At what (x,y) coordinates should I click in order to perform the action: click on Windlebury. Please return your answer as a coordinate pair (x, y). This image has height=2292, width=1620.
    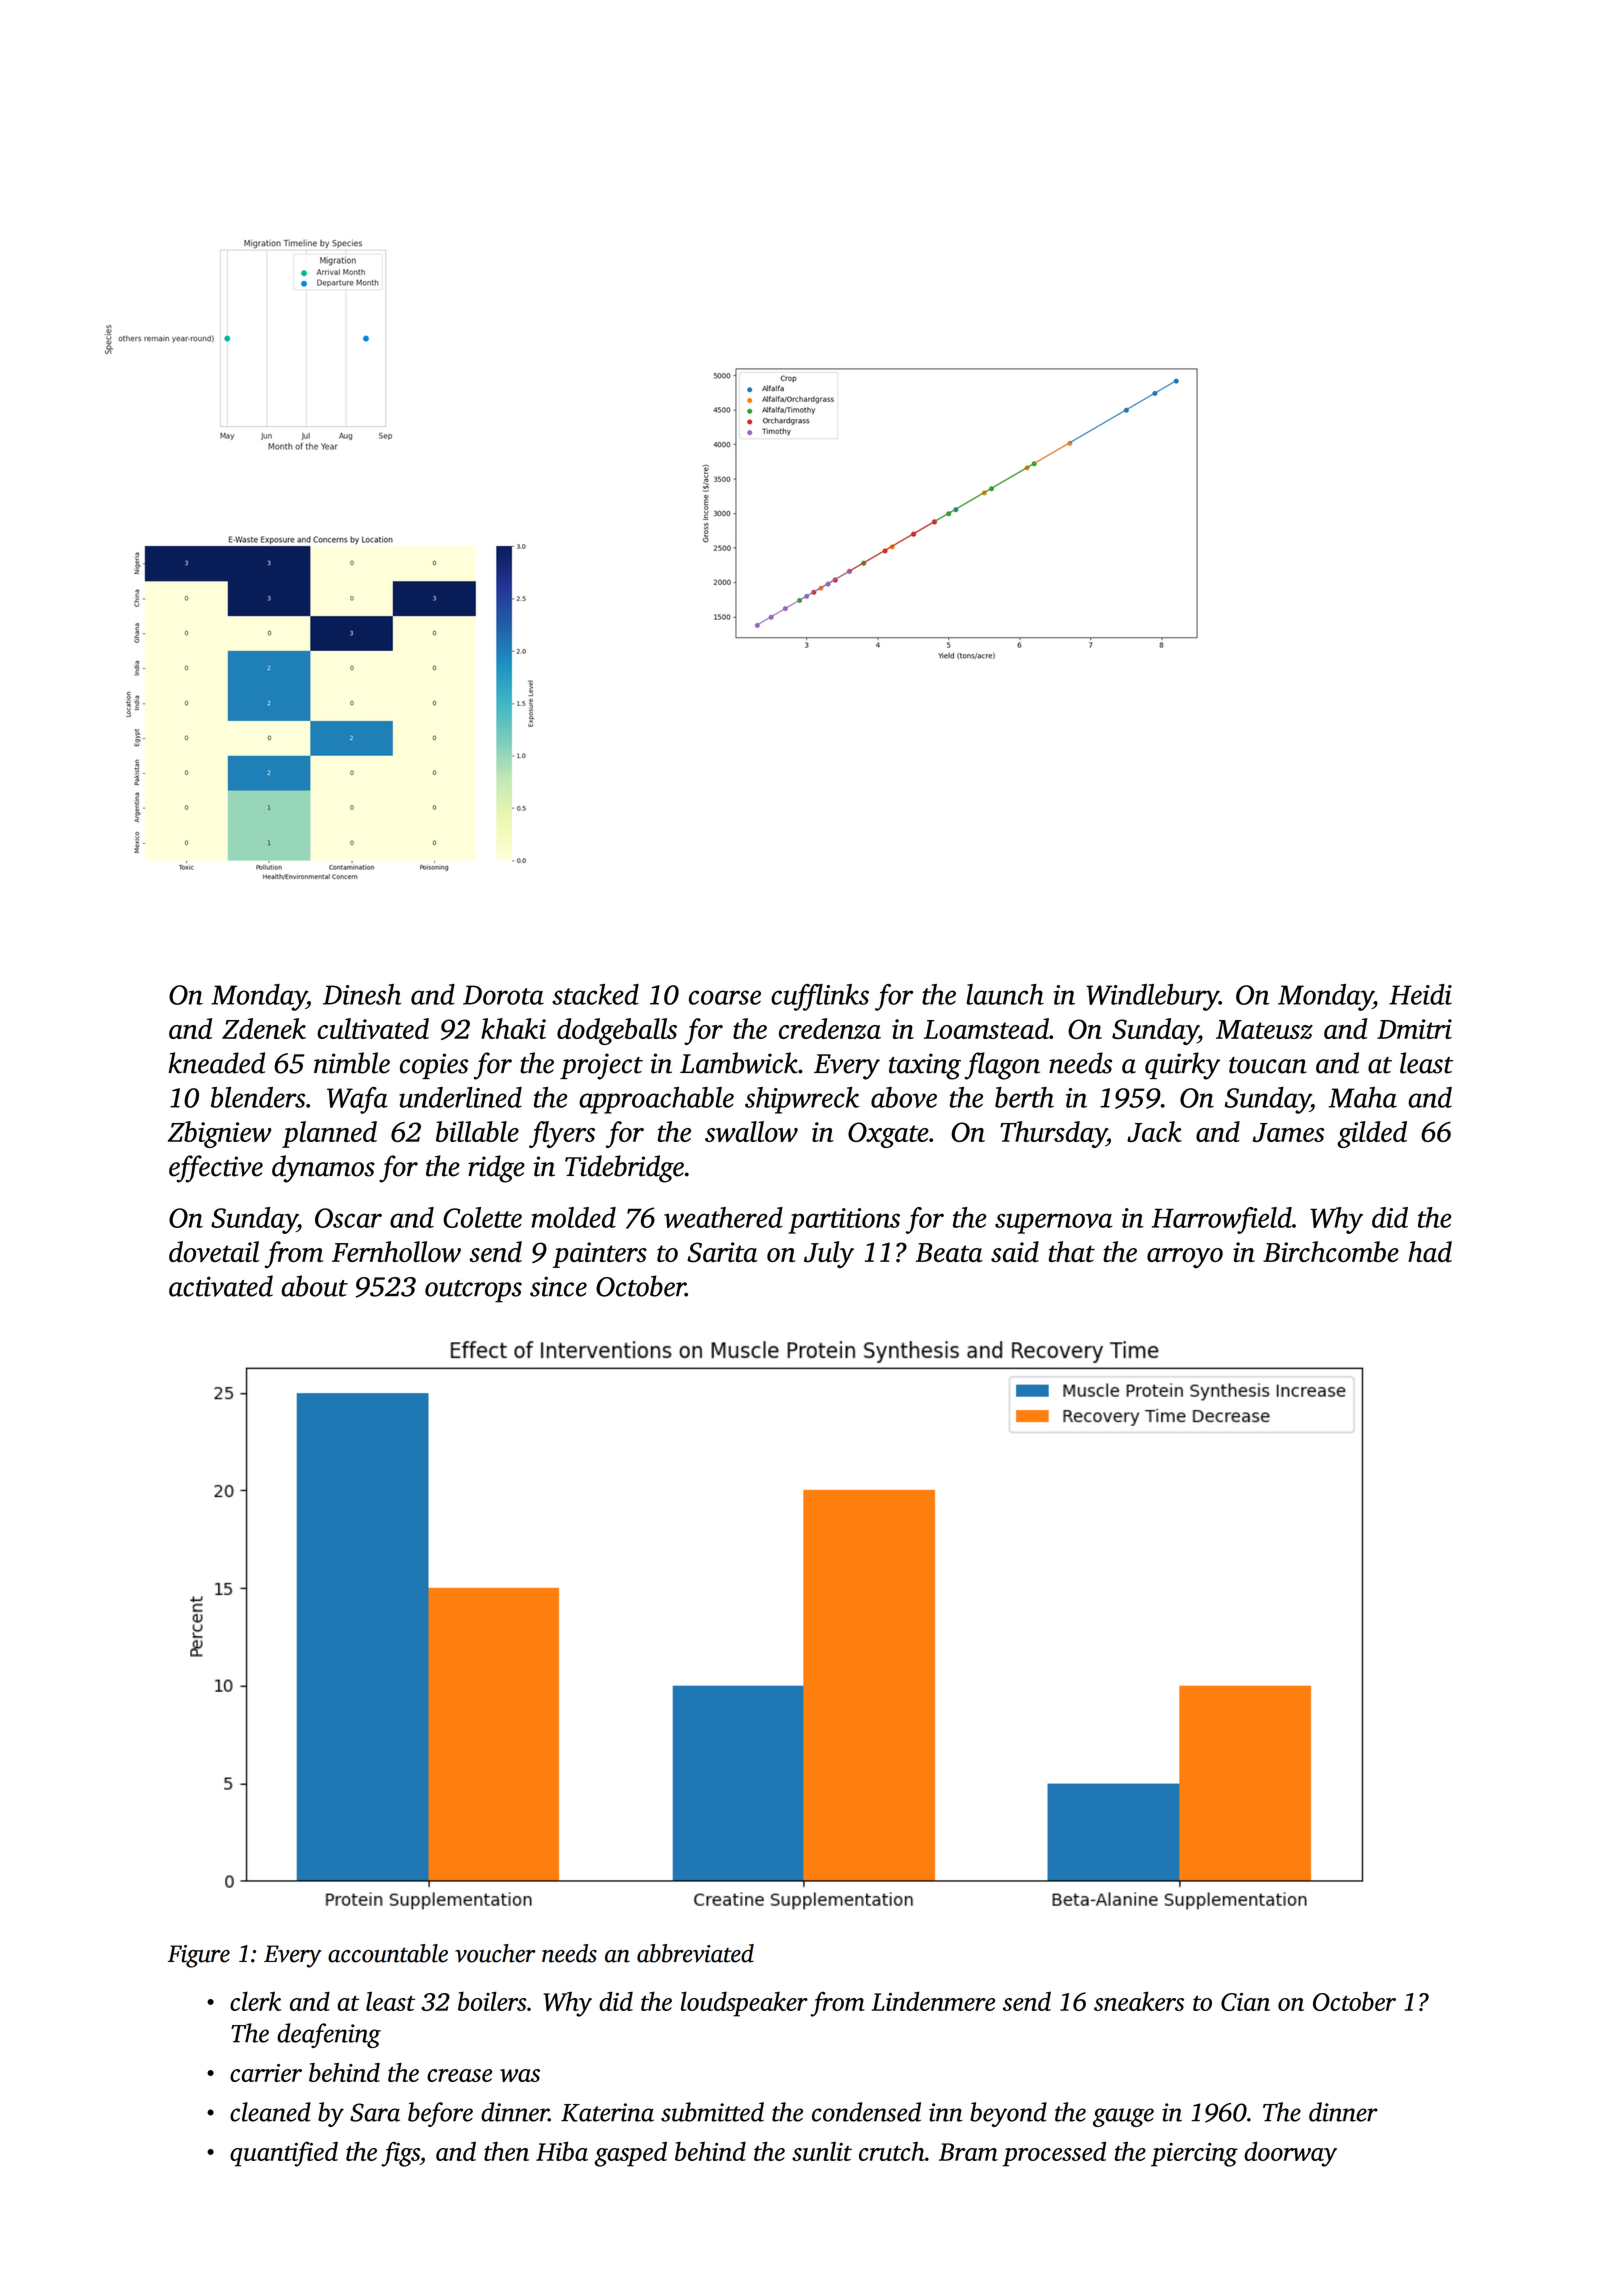
    Looking at the image, I should click on (1152, 997).
